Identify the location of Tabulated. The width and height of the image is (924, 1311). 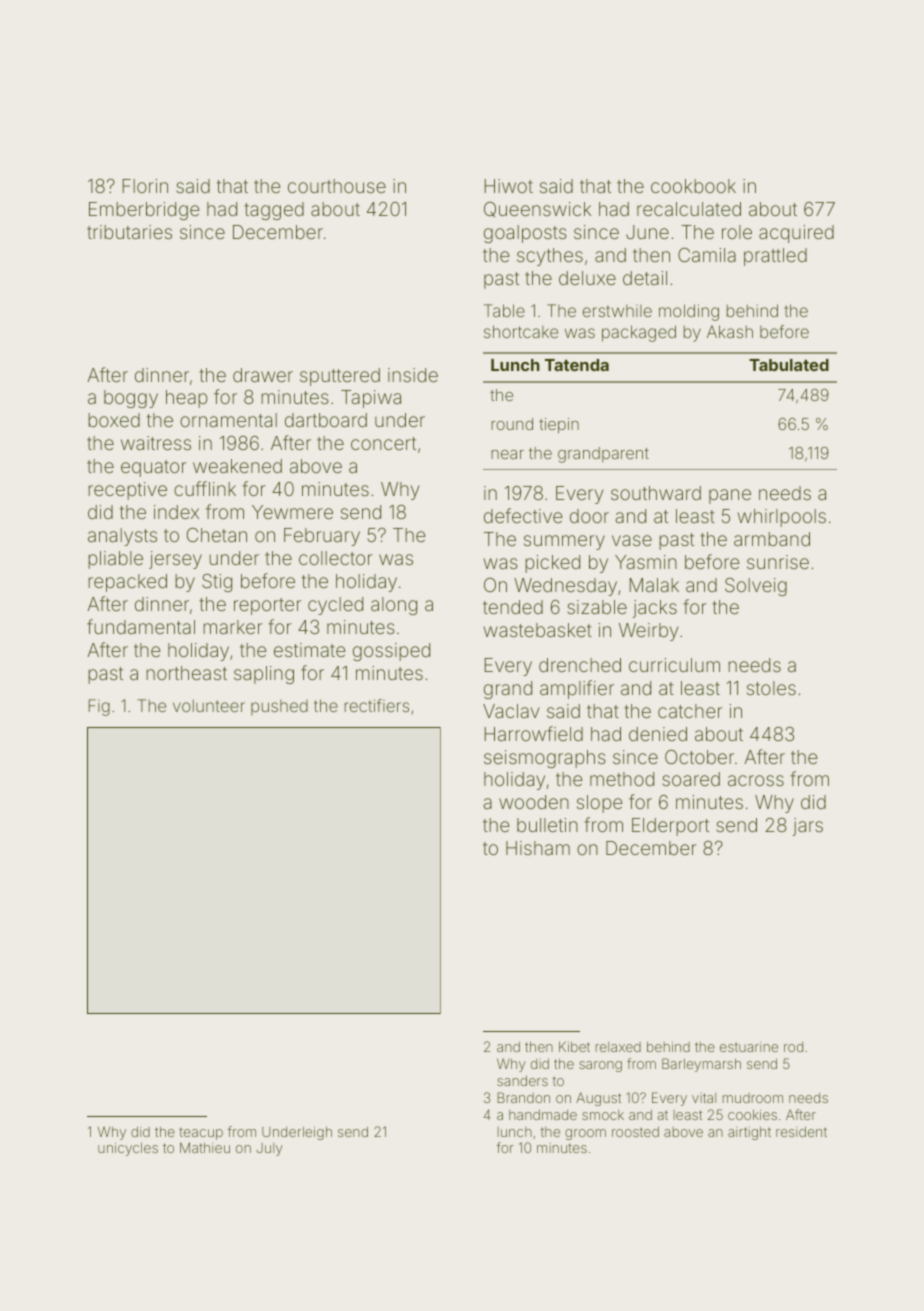
(789, 365).
